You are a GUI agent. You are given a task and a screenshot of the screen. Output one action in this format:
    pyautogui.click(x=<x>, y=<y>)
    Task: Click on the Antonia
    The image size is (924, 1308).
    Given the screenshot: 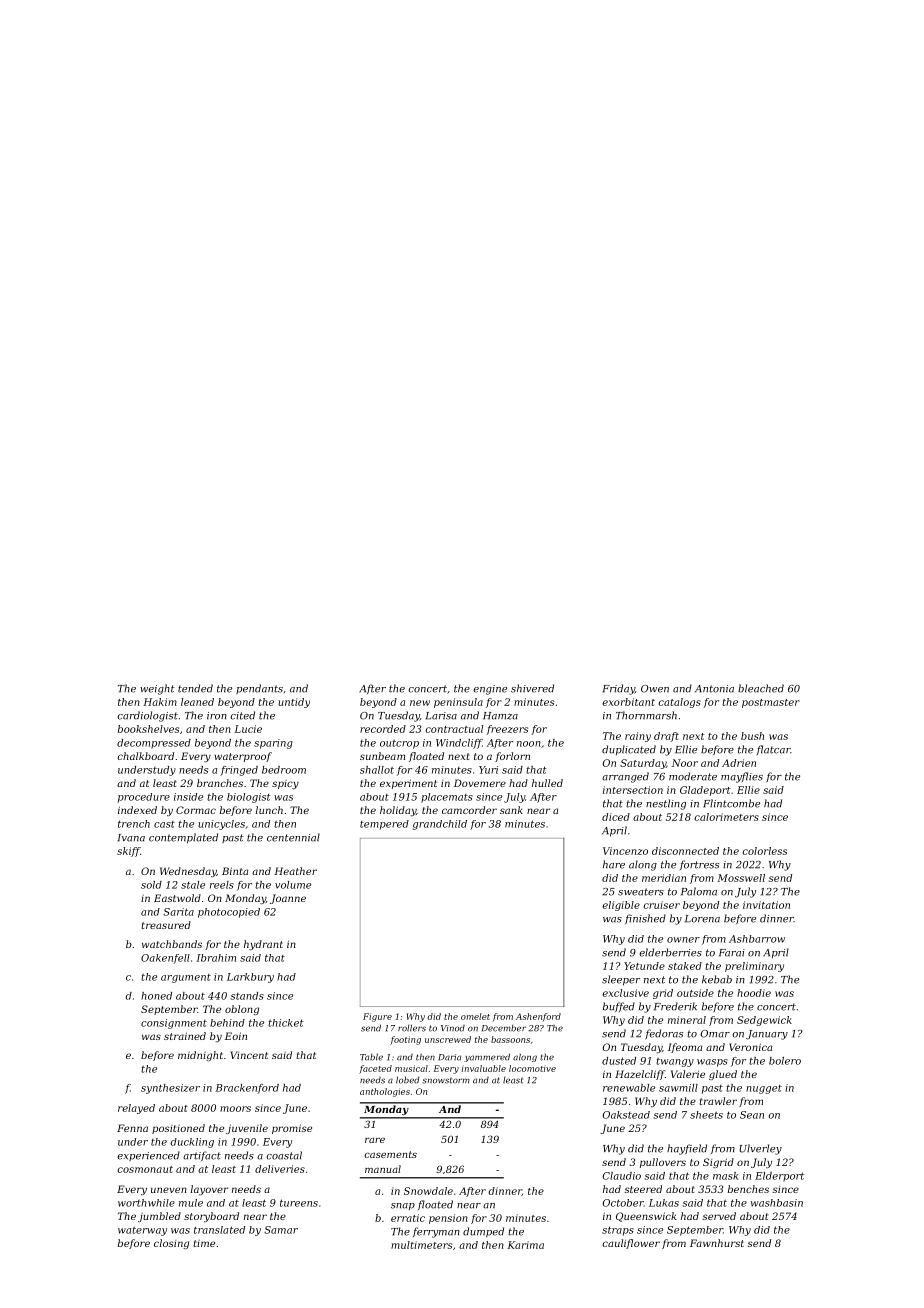 What is the action you would take?
    pyautogui.click(x=714, y=689)
